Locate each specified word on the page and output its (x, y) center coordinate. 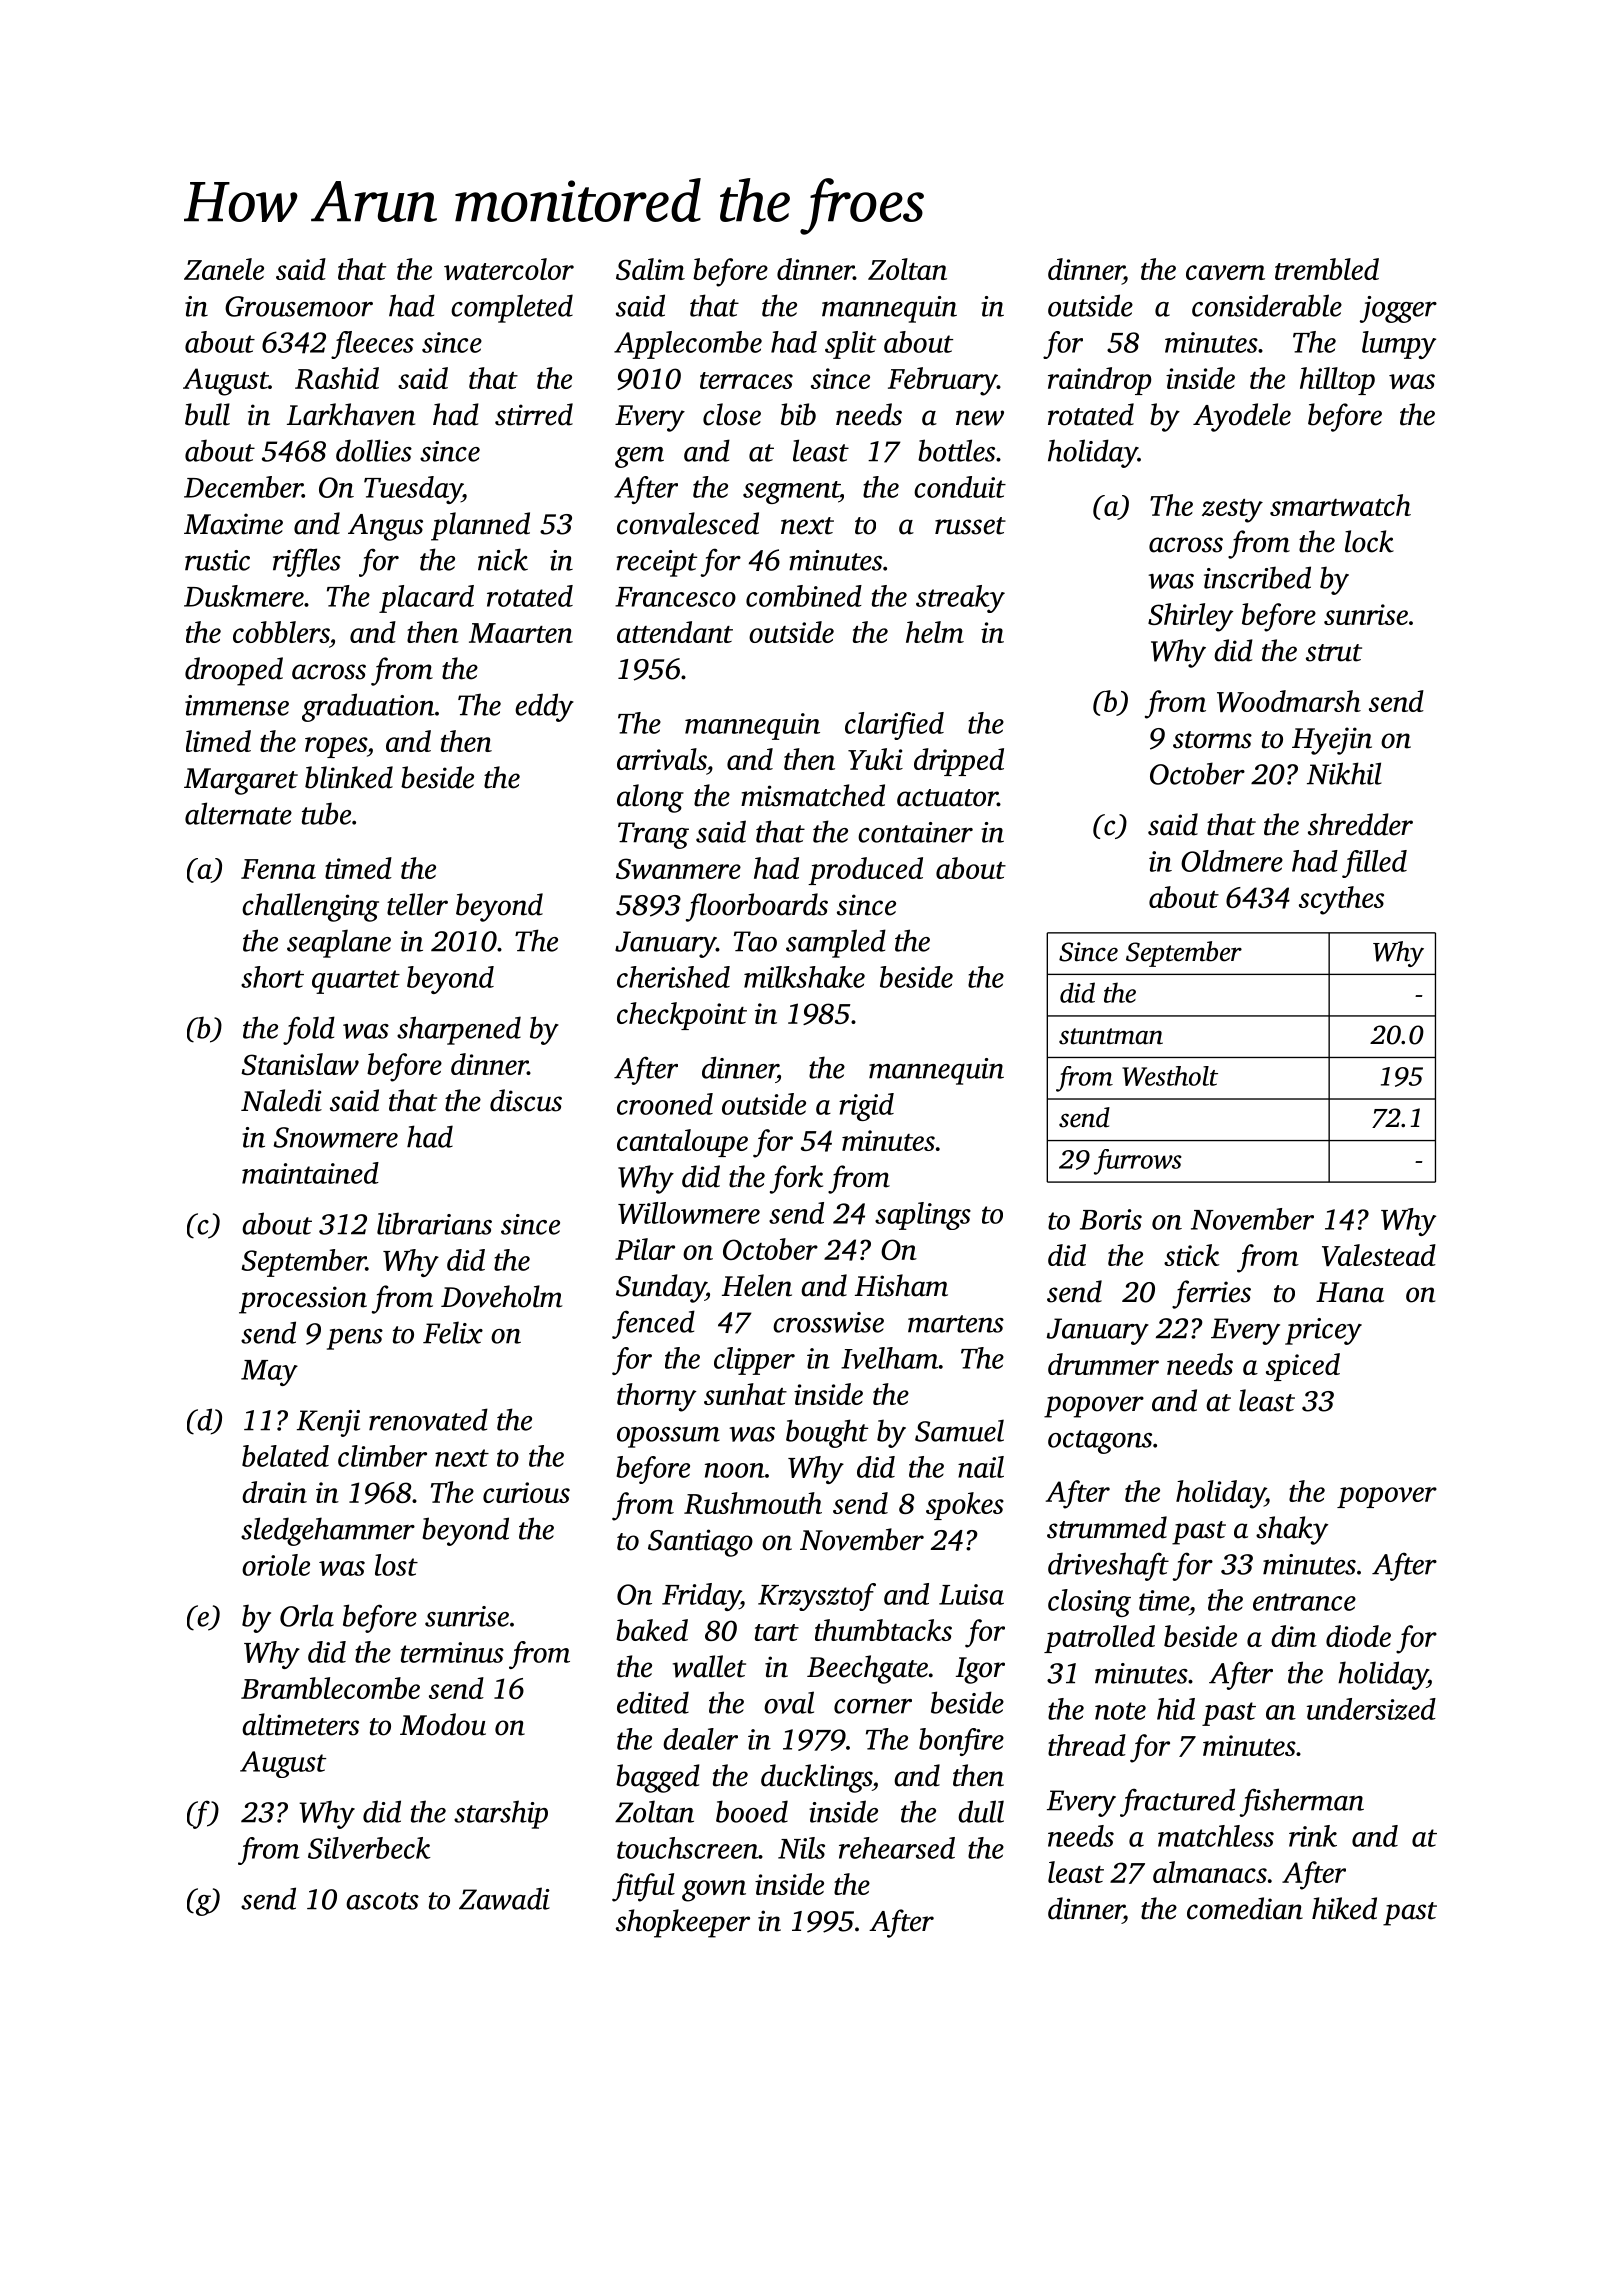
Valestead (1379, 1255)
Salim (650, 269)
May (269, 1373)
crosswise (828, 1322)
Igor (980, 1670)
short (272, 977)
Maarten (521, 633)
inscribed (1257, 577)
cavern (1225, 272)
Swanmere (678, 868)
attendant (675, 632)
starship (501, 1814)
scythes (1341, 900)
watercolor (509, 269)
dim (1294, 1636)
